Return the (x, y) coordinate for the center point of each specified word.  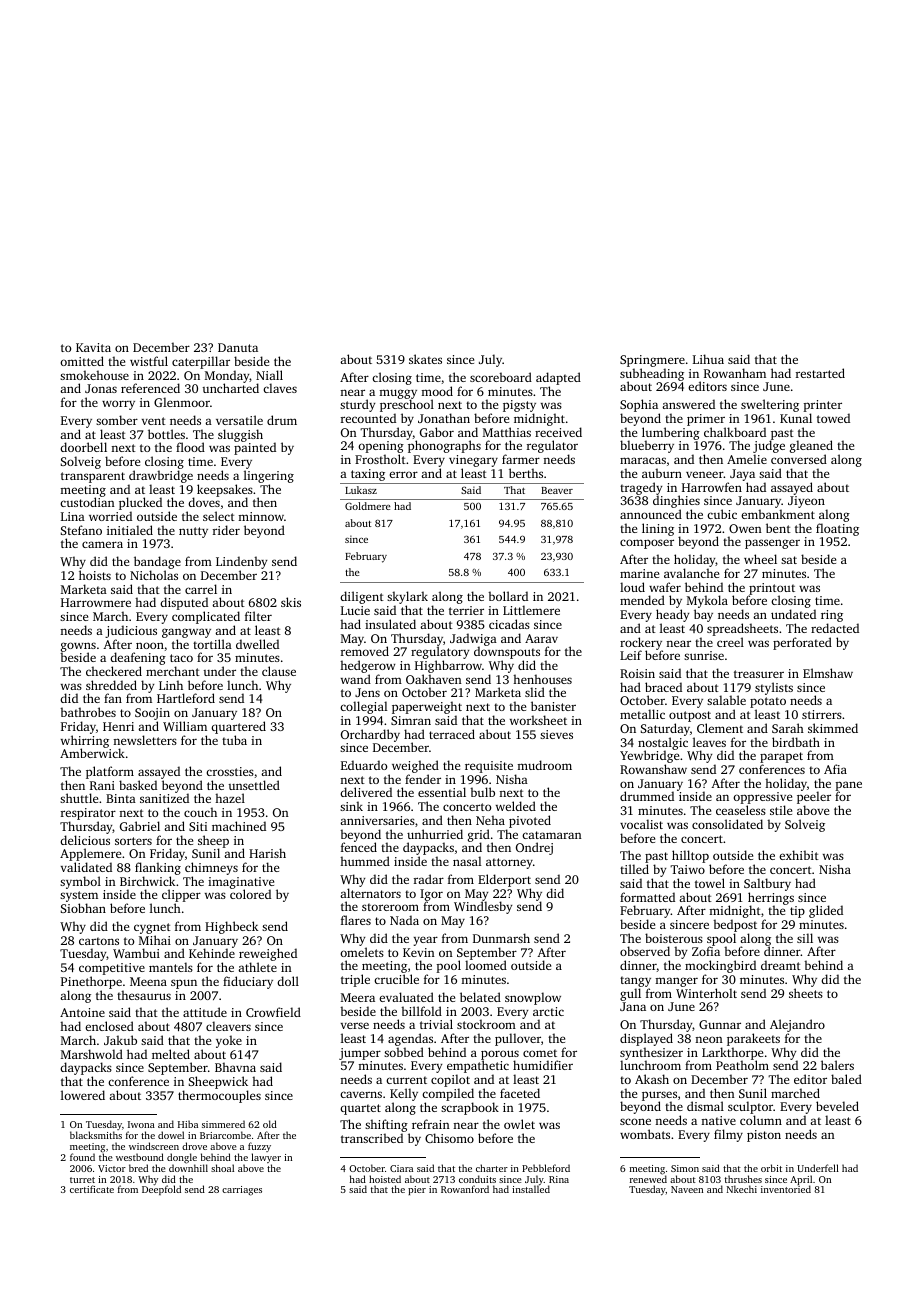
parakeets (753, 1039)
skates (425, 359)
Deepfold (161, 1190)
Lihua (708, 359)
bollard (508, 596)
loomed (486, 965)
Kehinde (212, 953)
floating (837, 529)
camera (102, 544)
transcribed (372, 1138)
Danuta (238, 347)
